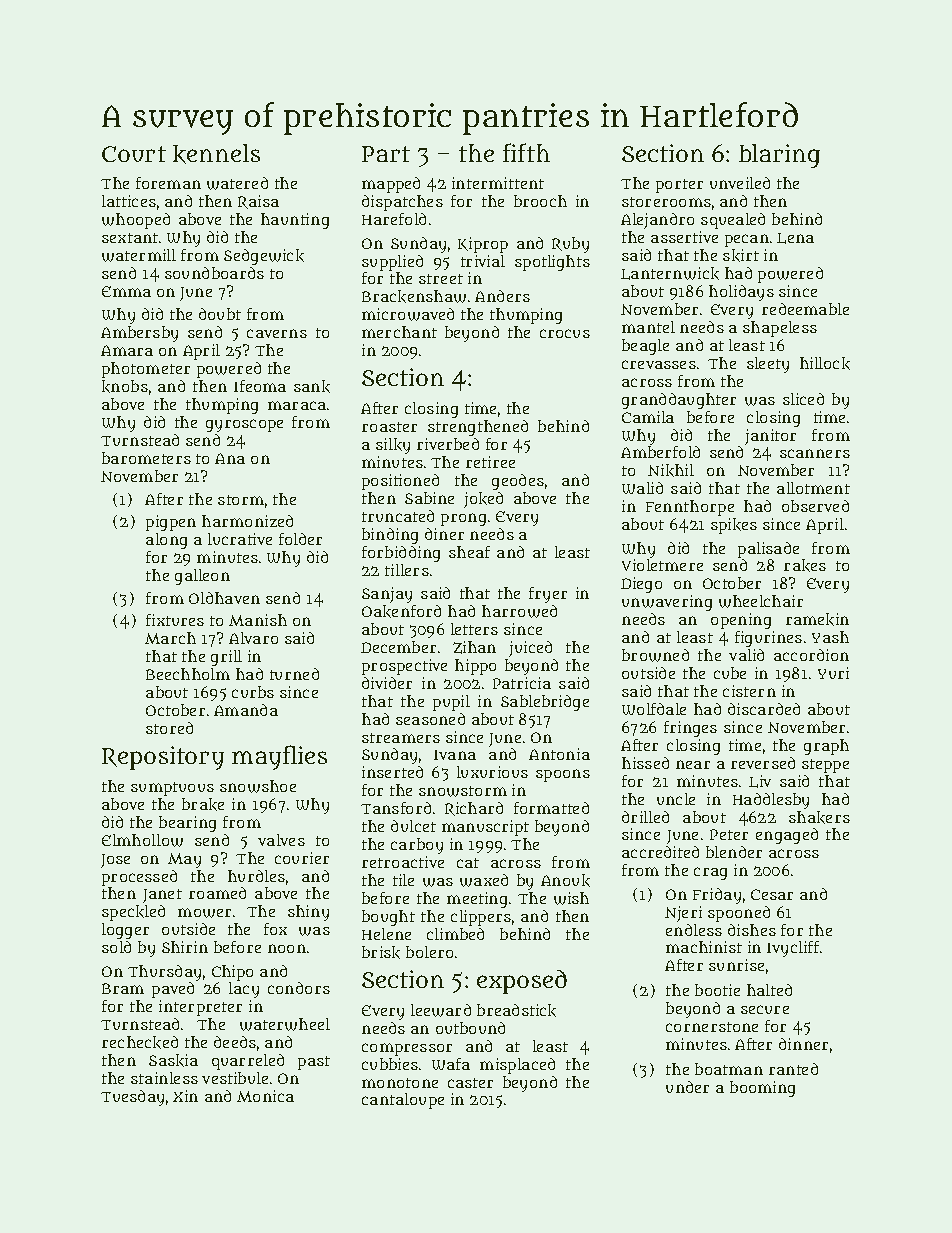 The width and height of the screenshot is (952, 1233). I want to click on stored, so click(169, 728).
